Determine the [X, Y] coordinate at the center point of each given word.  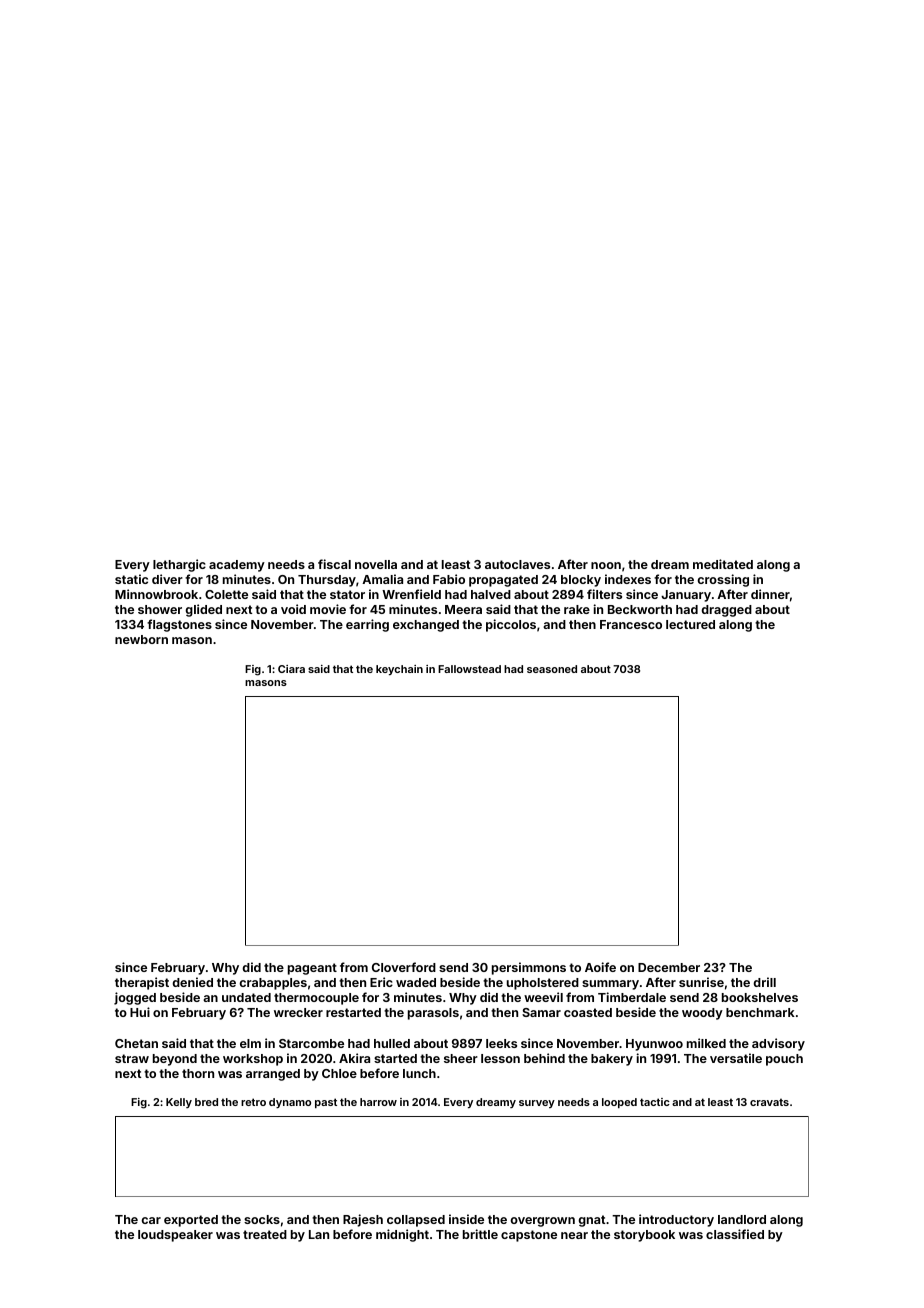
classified [735, 1234]
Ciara [291, 669]
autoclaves [517, 564]
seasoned [552, 669]
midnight [402, 1235]
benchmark [760, 1012]
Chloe [339, 1073]
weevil [543, 997]
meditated [723, 564]
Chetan [136, 1043]
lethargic [179, 565]
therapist [142, 983]
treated [265, 1234]
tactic [655, 1102]
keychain [399, 670]
